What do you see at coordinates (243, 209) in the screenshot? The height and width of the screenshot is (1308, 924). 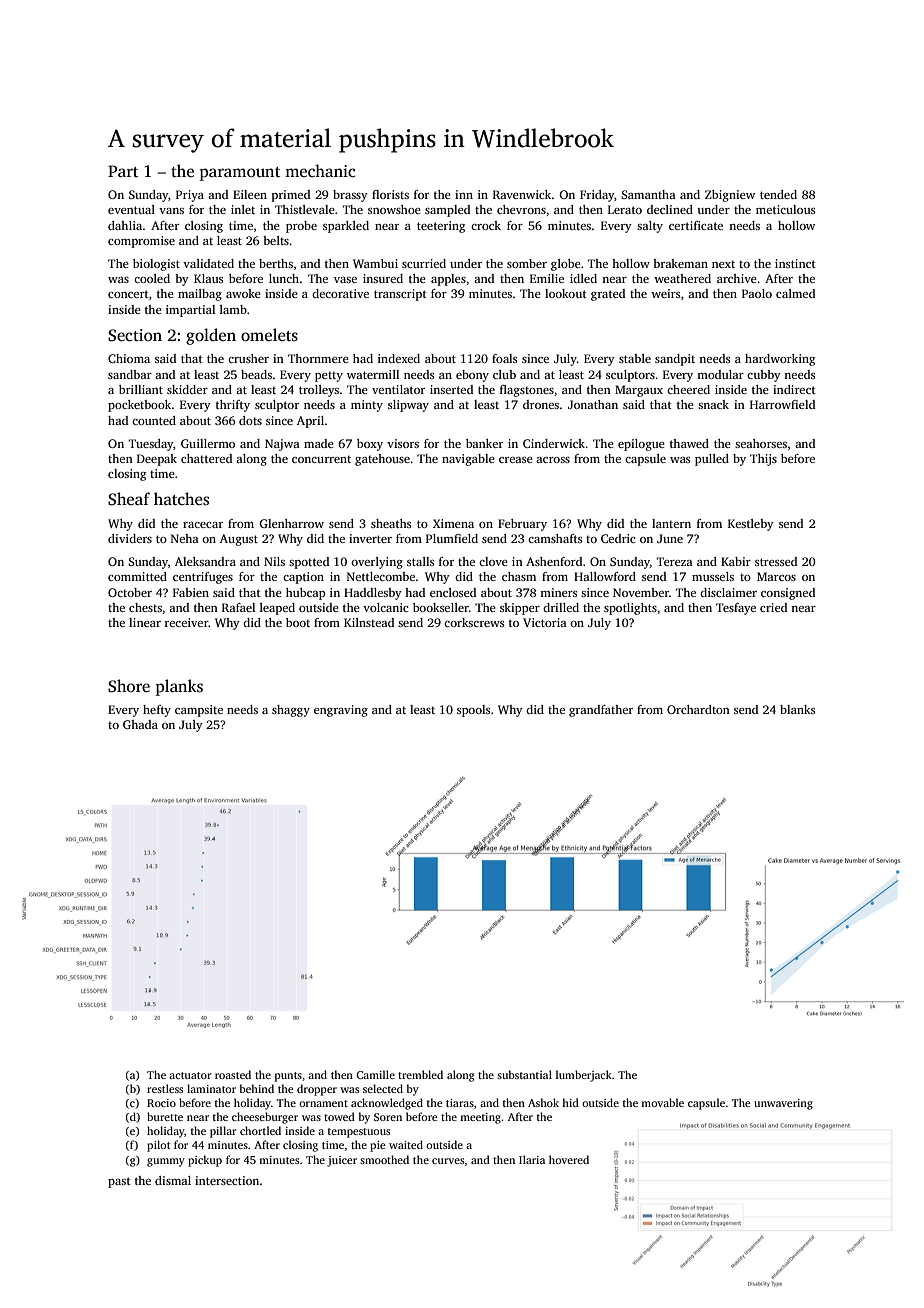 I see `inlet` at bounding box center [243, 209].
